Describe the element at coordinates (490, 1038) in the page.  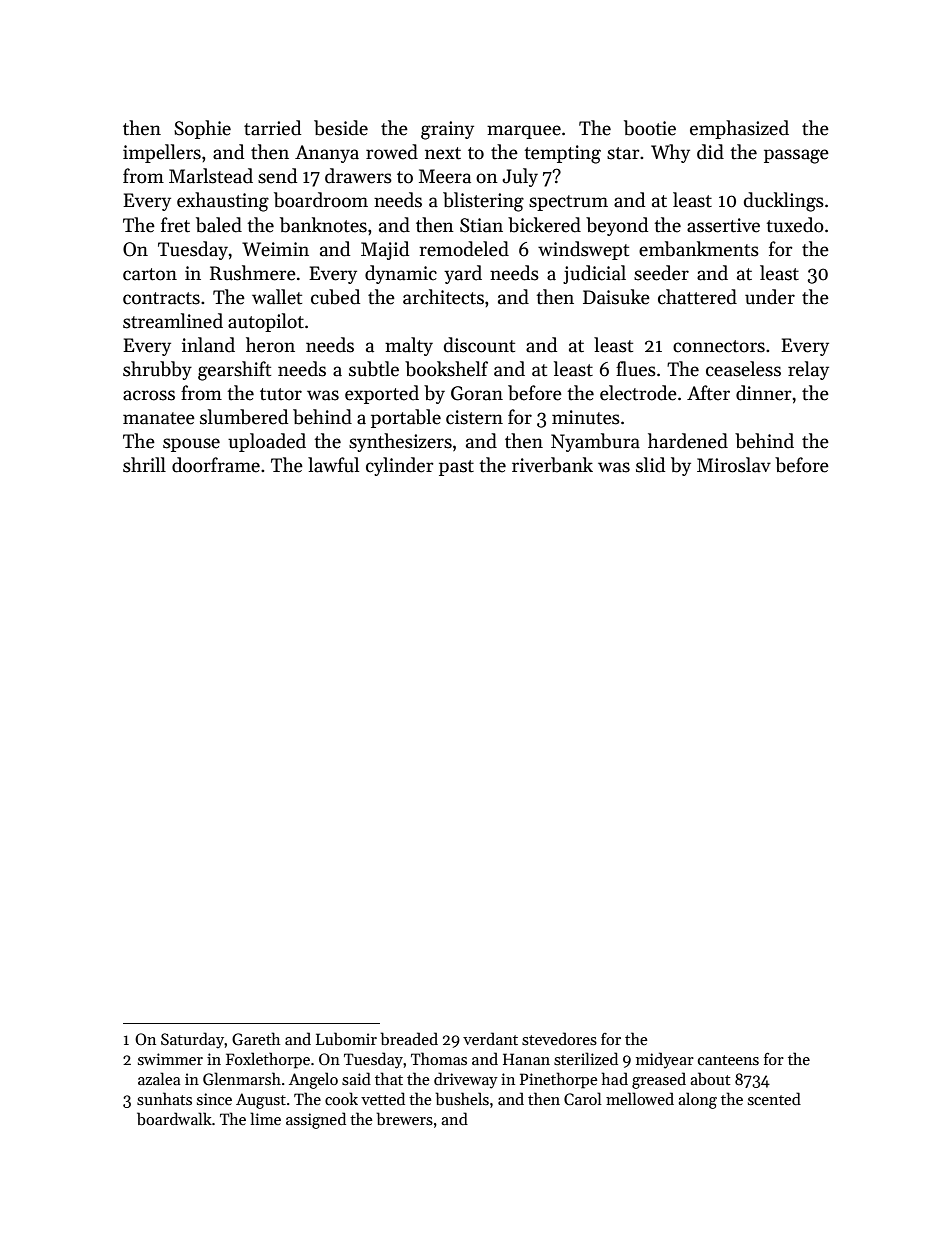
I see `verdant` at that location.
